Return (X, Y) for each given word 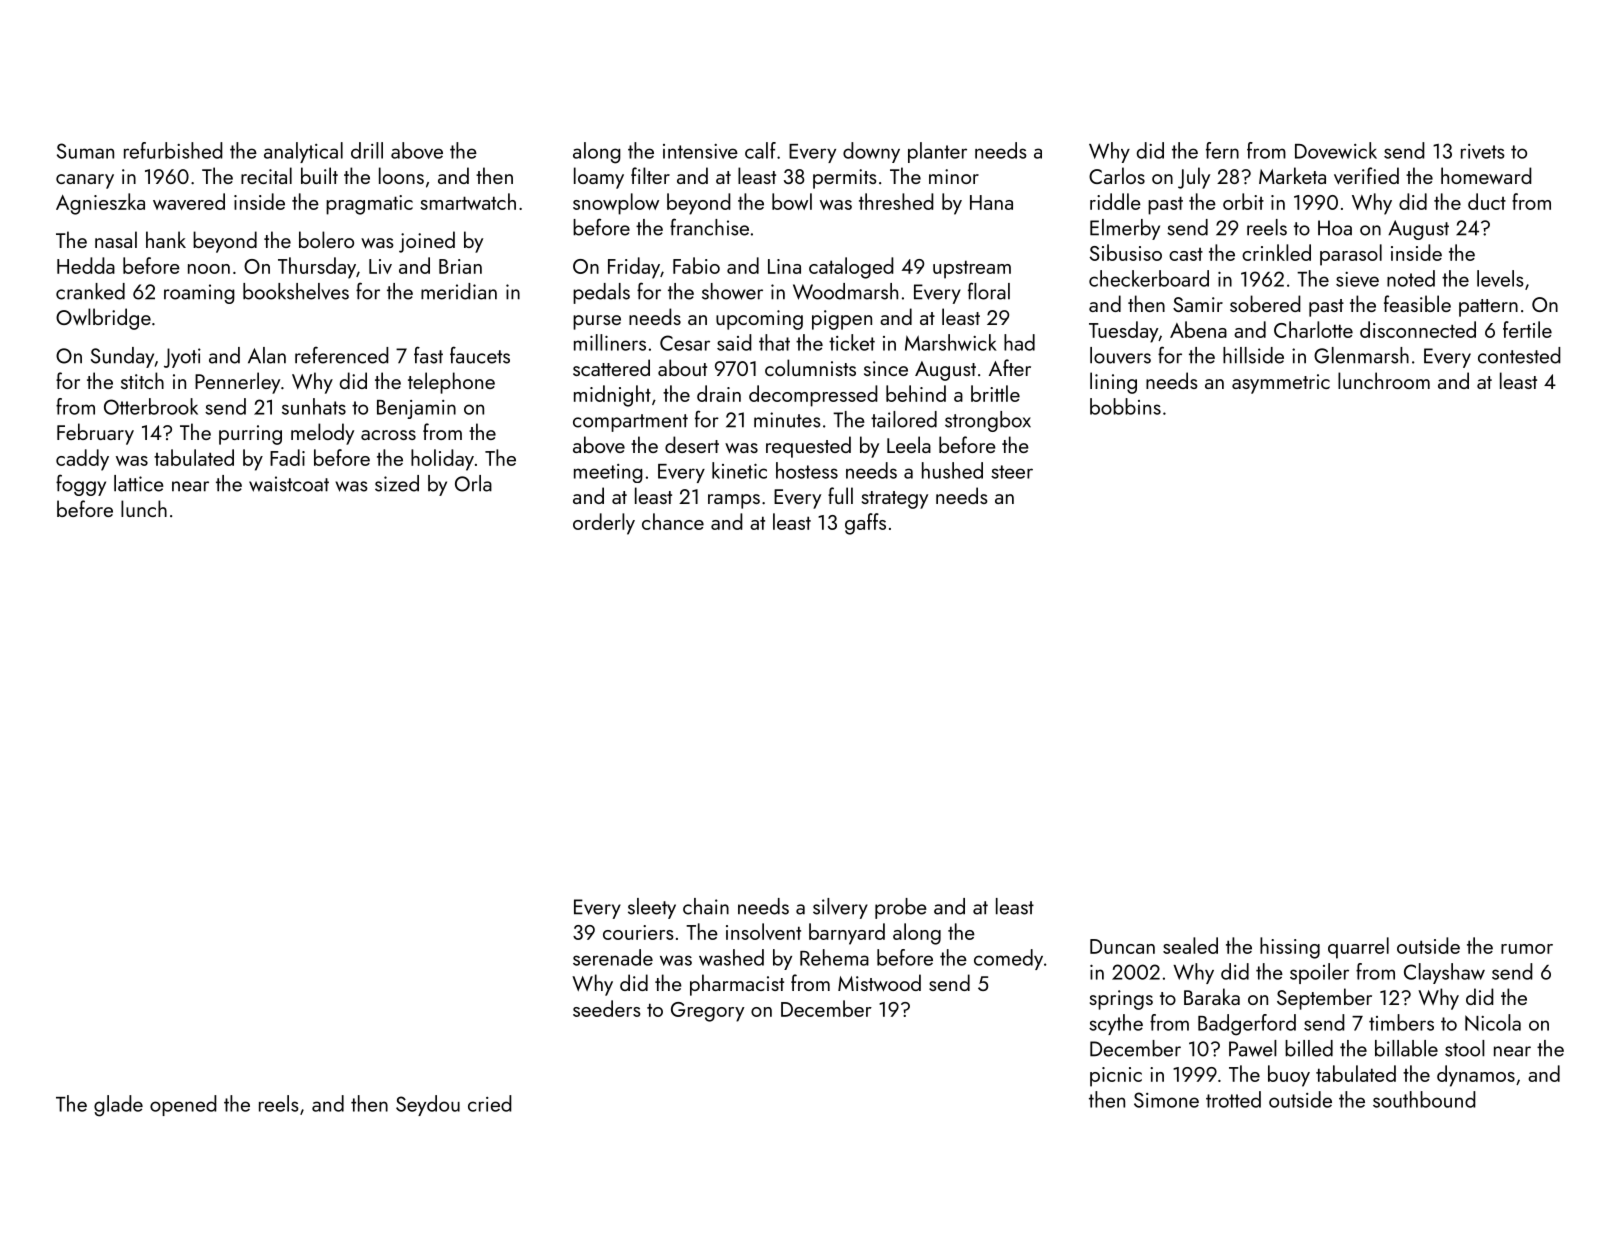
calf (760, 150)
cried (490, 1103)
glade (118, 1106)
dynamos (1476, 1076)
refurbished (173, 150)
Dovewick (1336, 150)
